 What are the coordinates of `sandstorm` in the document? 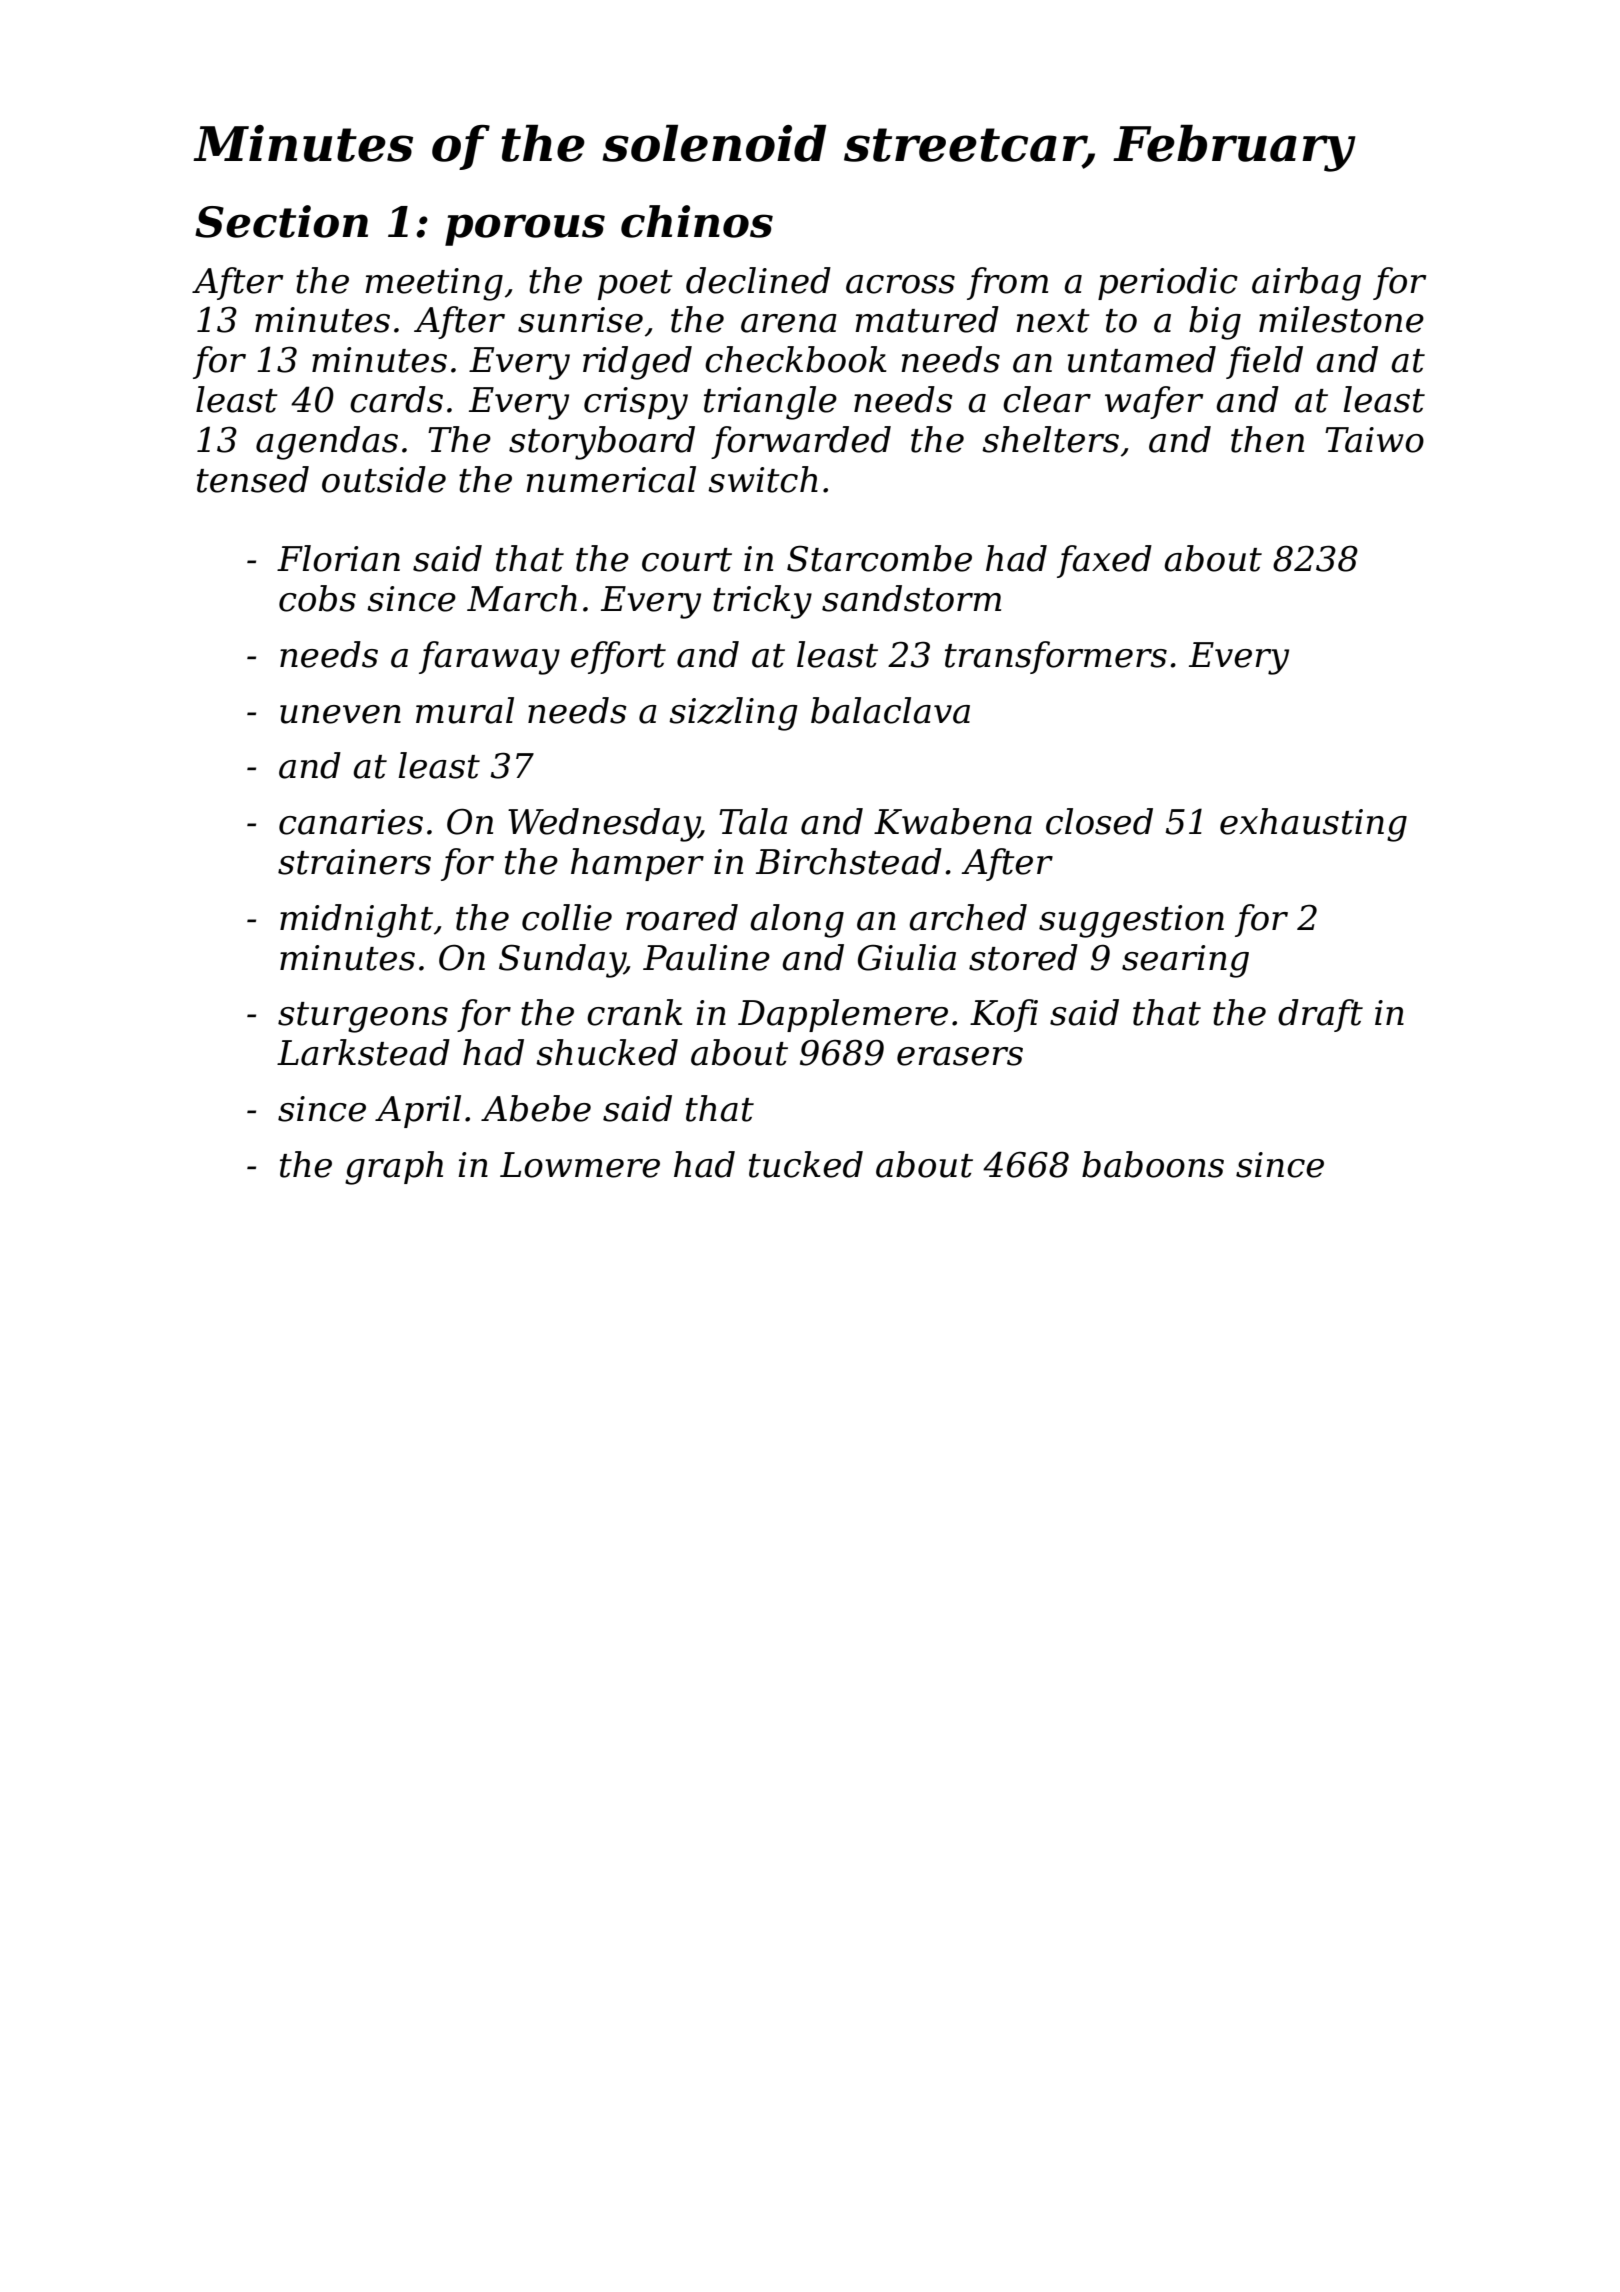 It's located at (911, 598).
